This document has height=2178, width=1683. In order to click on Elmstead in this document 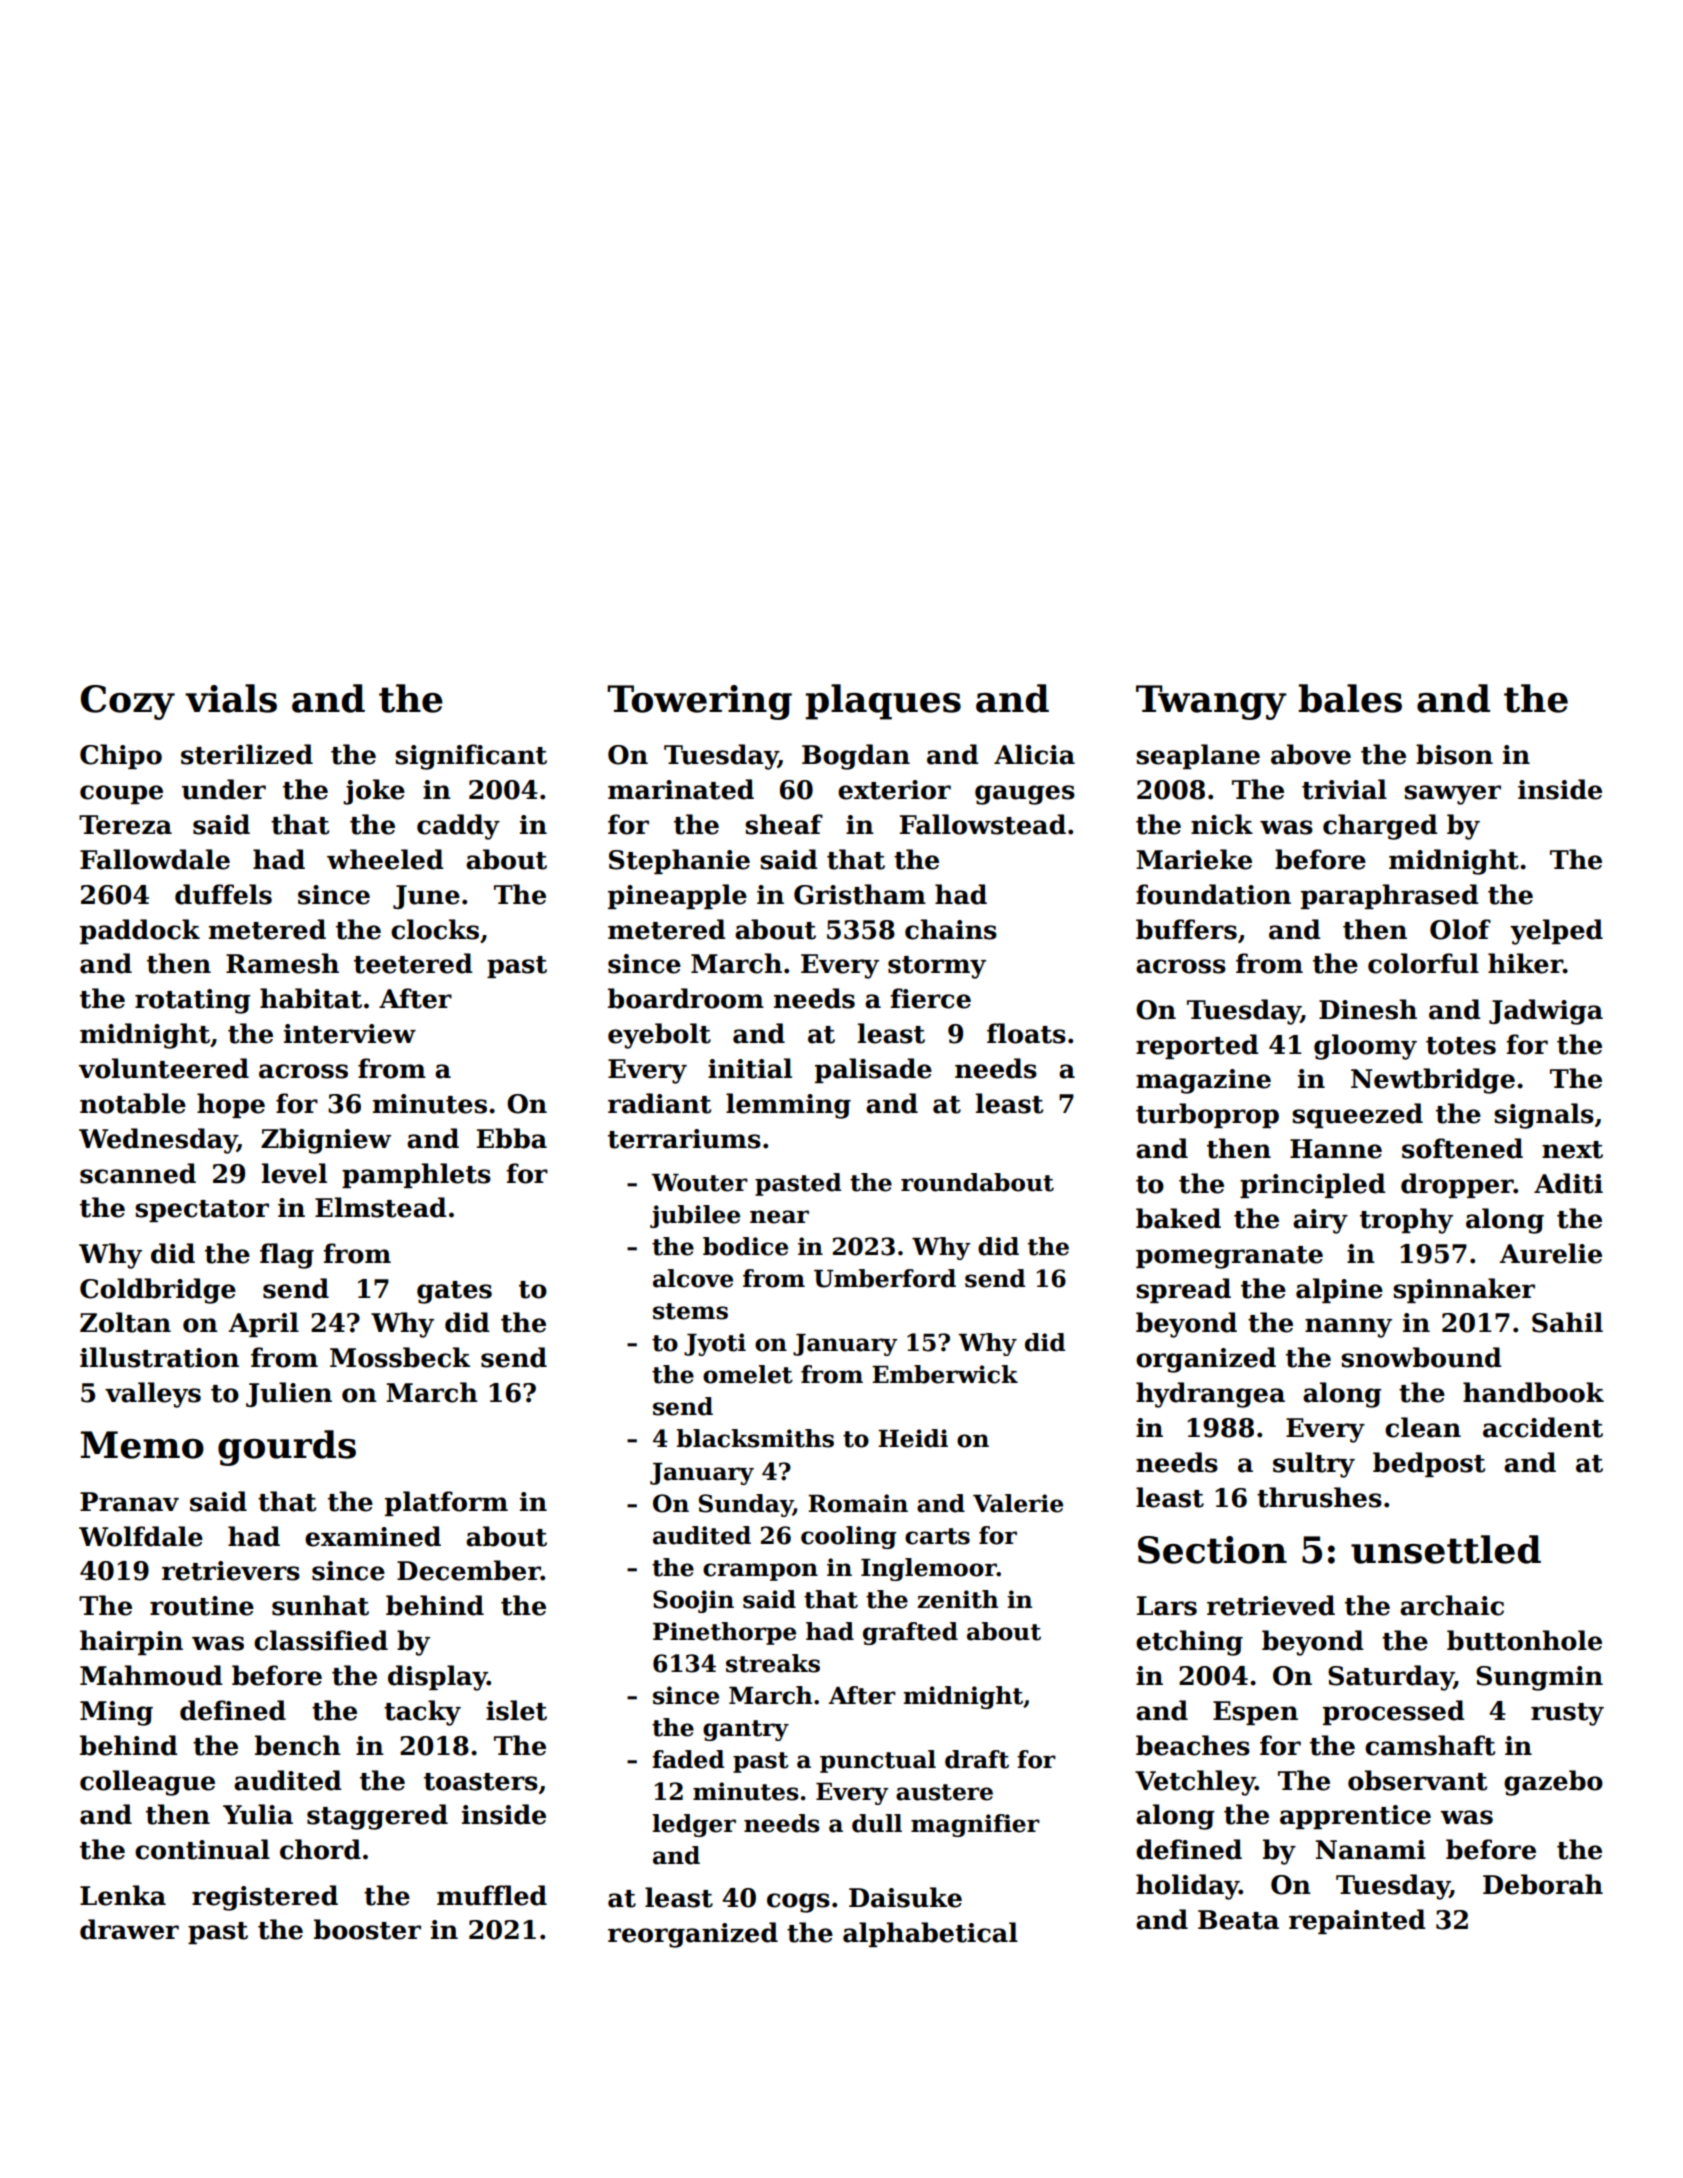, I will do `click(381, 1207)`.
